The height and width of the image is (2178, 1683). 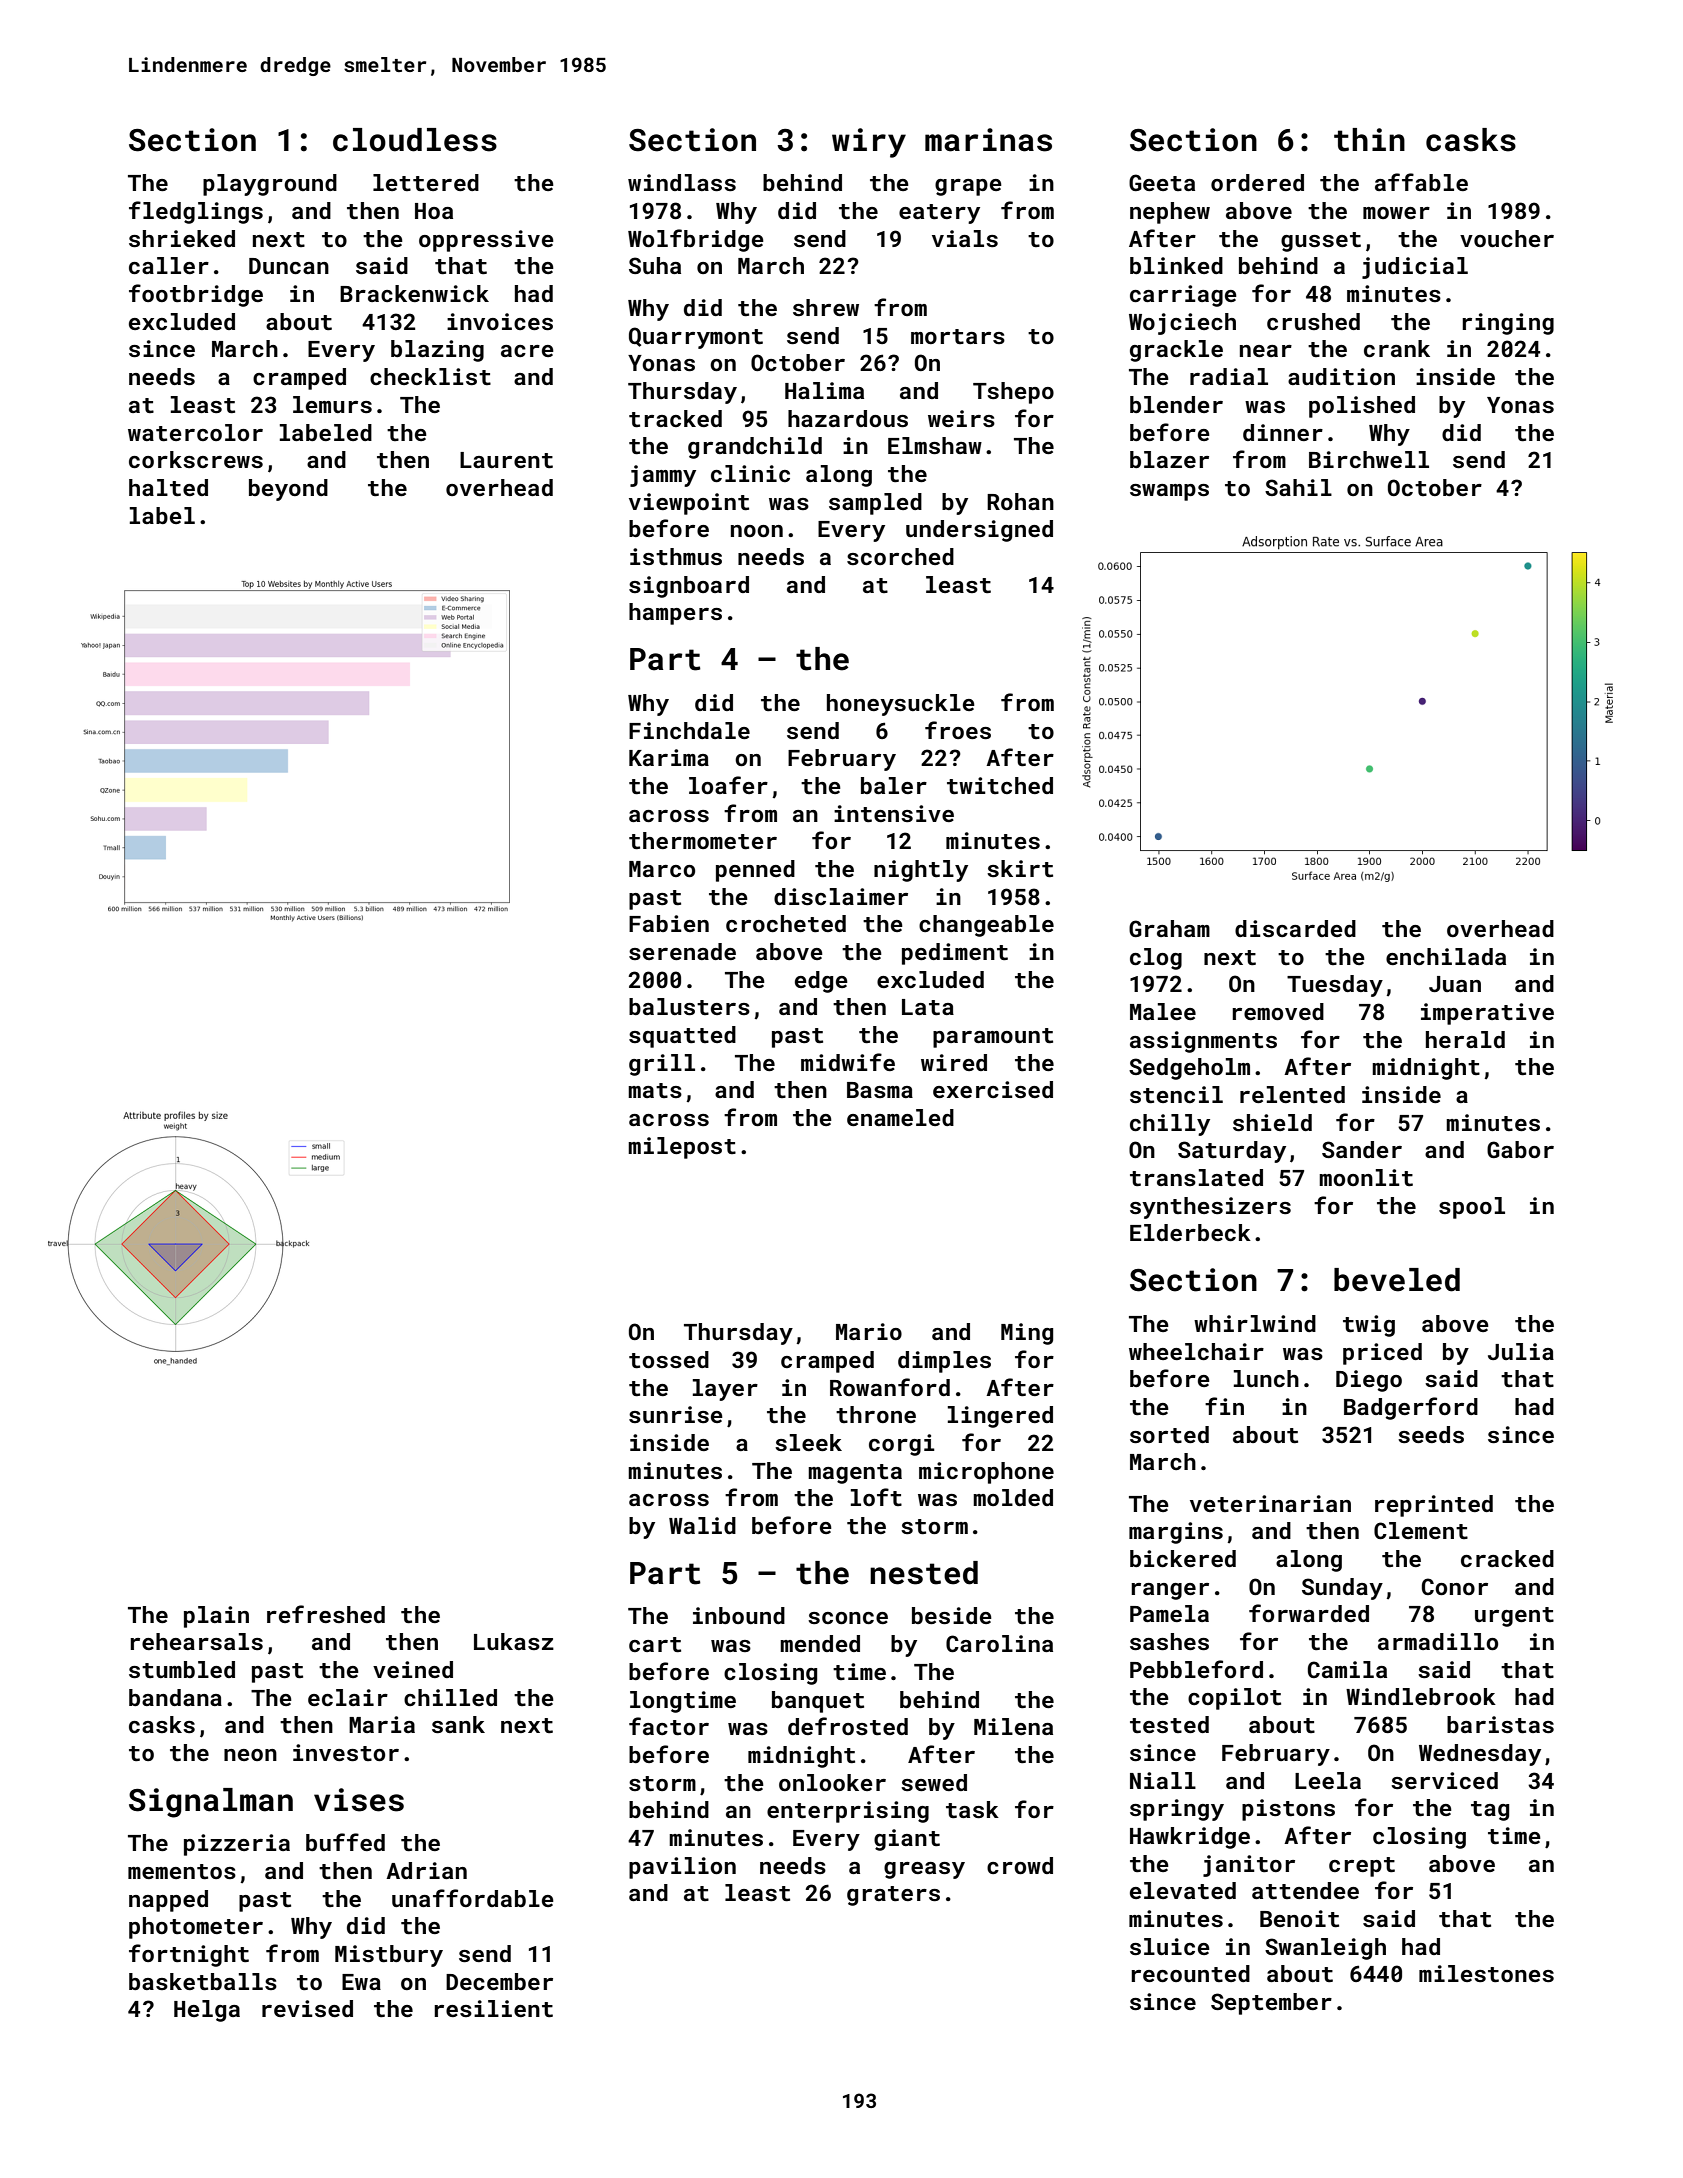 What do you see at coordinates (786, 923) in the image?
I see `crocheted` at bounding box center [786, 923].
